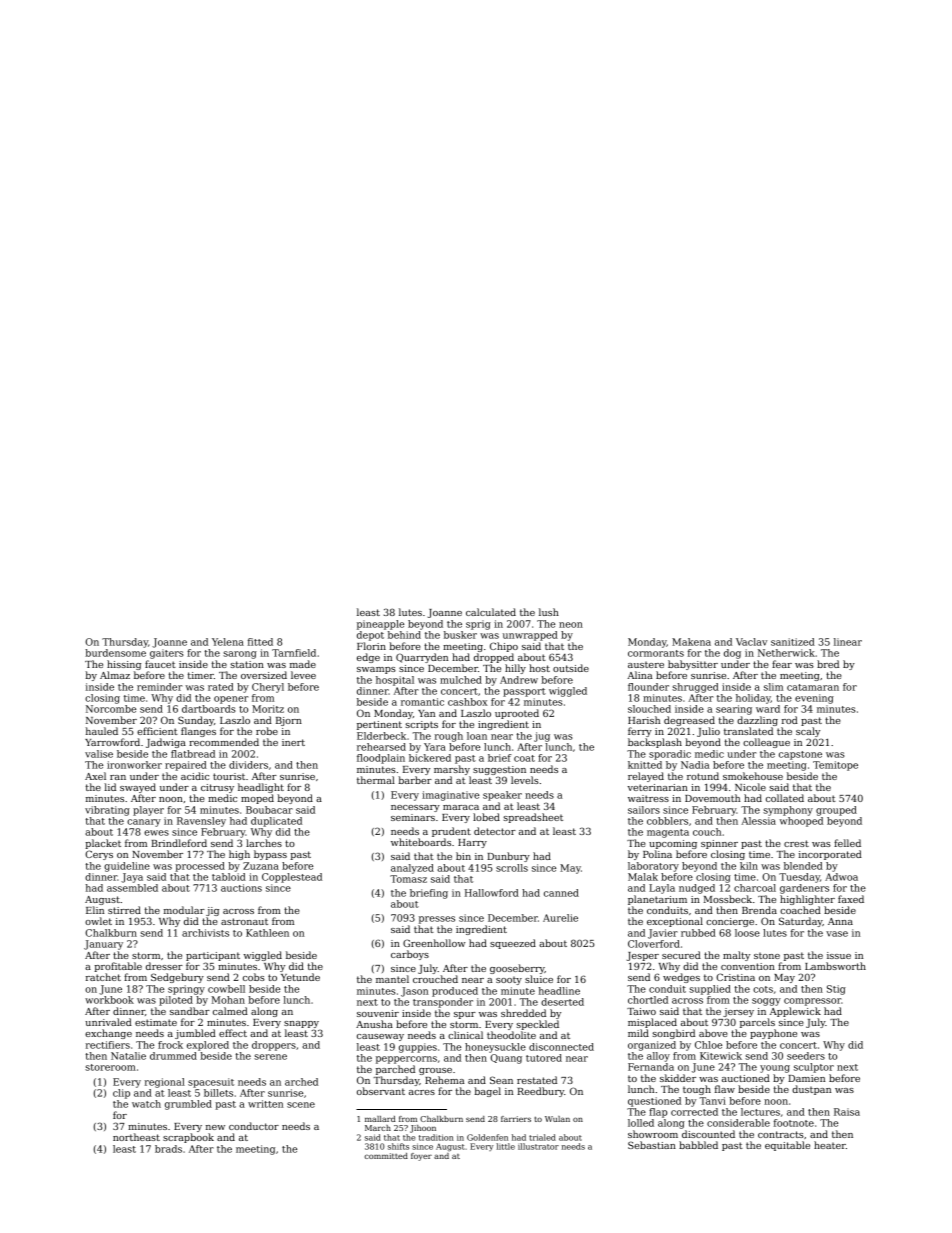 The width and height of the document is (952, 1233). I want to click on burdensome, so click(115, 653).
